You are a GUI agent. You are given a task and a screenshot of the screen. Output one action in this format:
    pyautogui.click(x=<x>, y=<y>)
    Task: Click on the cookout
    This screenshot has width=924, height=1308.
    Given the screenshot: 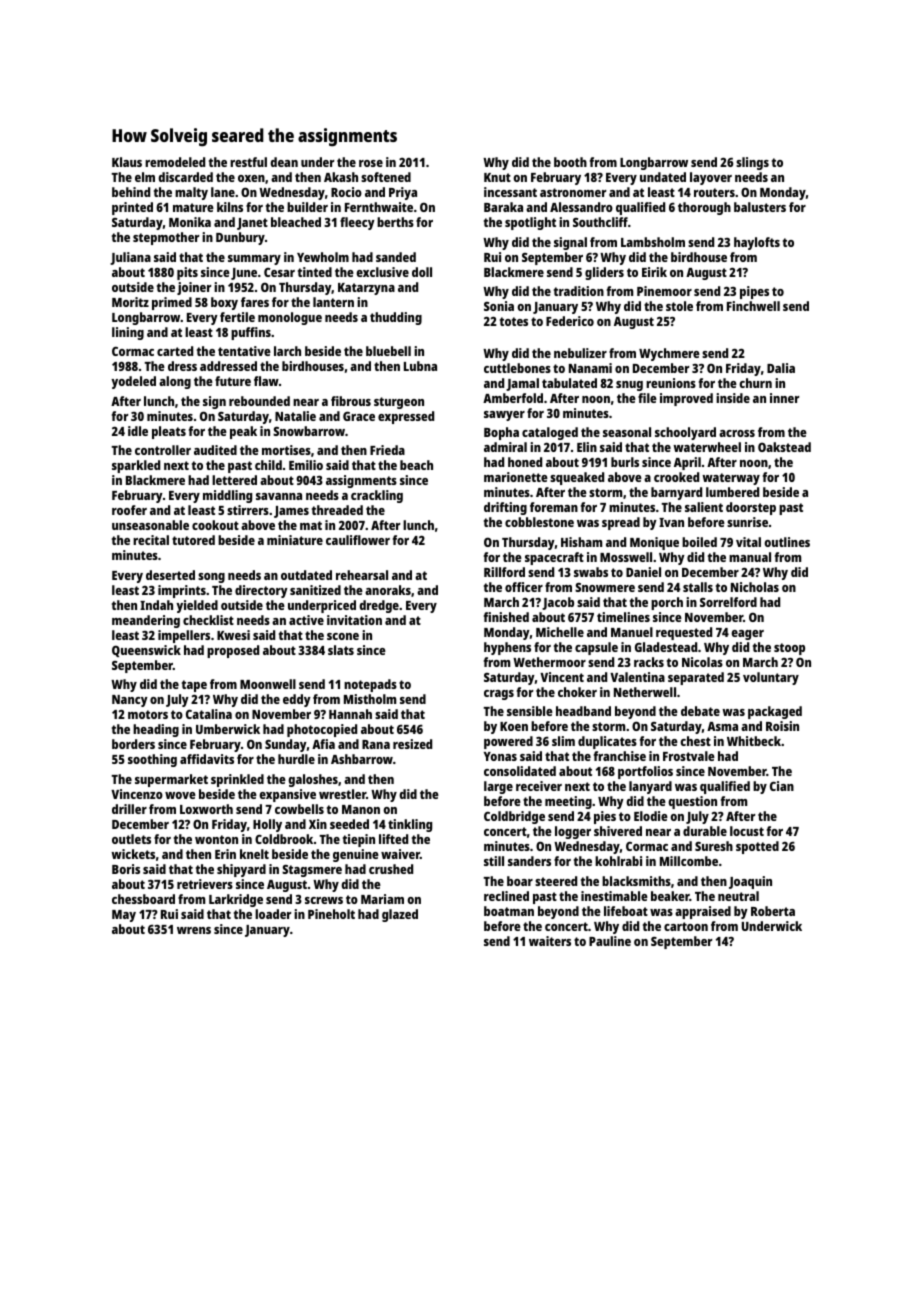 What is the action you would take?
    pyautogui.click(x=215, y=525)
